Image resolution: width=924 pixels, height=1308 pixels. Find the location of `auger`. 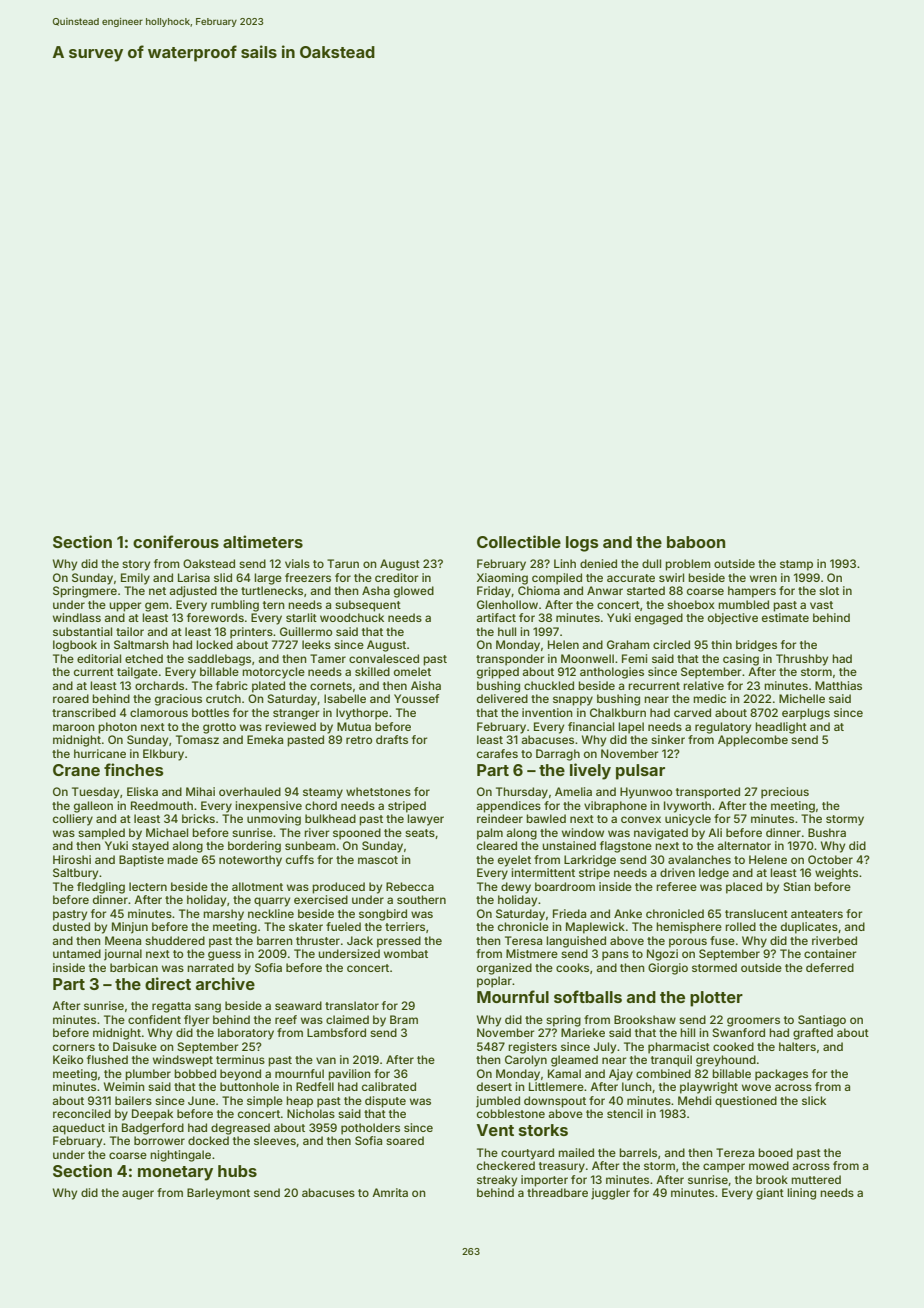

auger is located at coordinates (138, 1195).
